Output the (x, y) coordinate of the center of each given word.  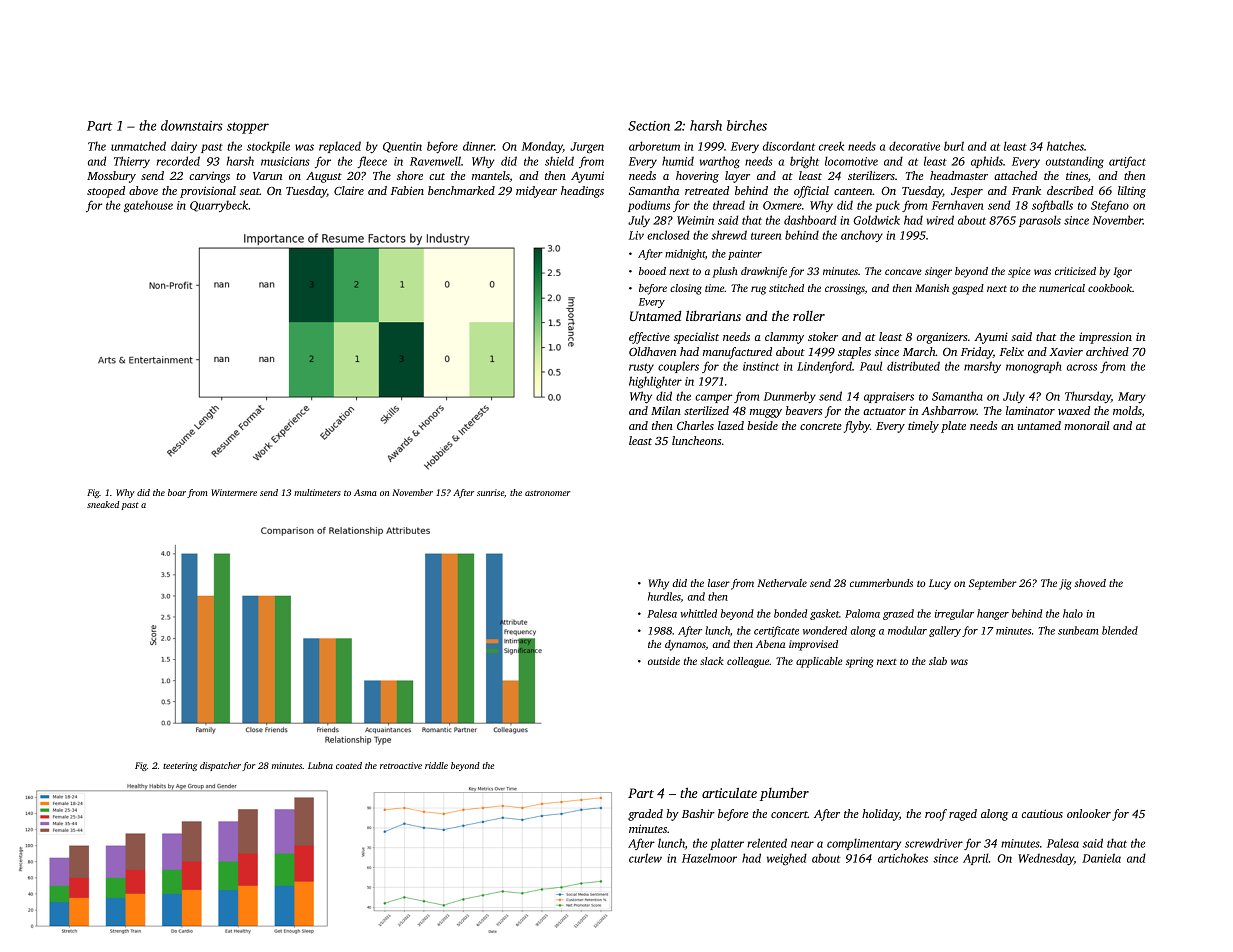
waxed (1074, 410)
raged (963, 815)
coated (349, 765)
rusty (641, 368)
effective (649, 338)
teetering (180, 766)
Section (649, 126)
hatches (1065, 146)
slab (938, 661)
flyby (857, 427)
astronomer (548, 493)
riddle (436, 765)
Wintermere (234, 492)
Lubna (320, 765)
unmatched (138, 146)
